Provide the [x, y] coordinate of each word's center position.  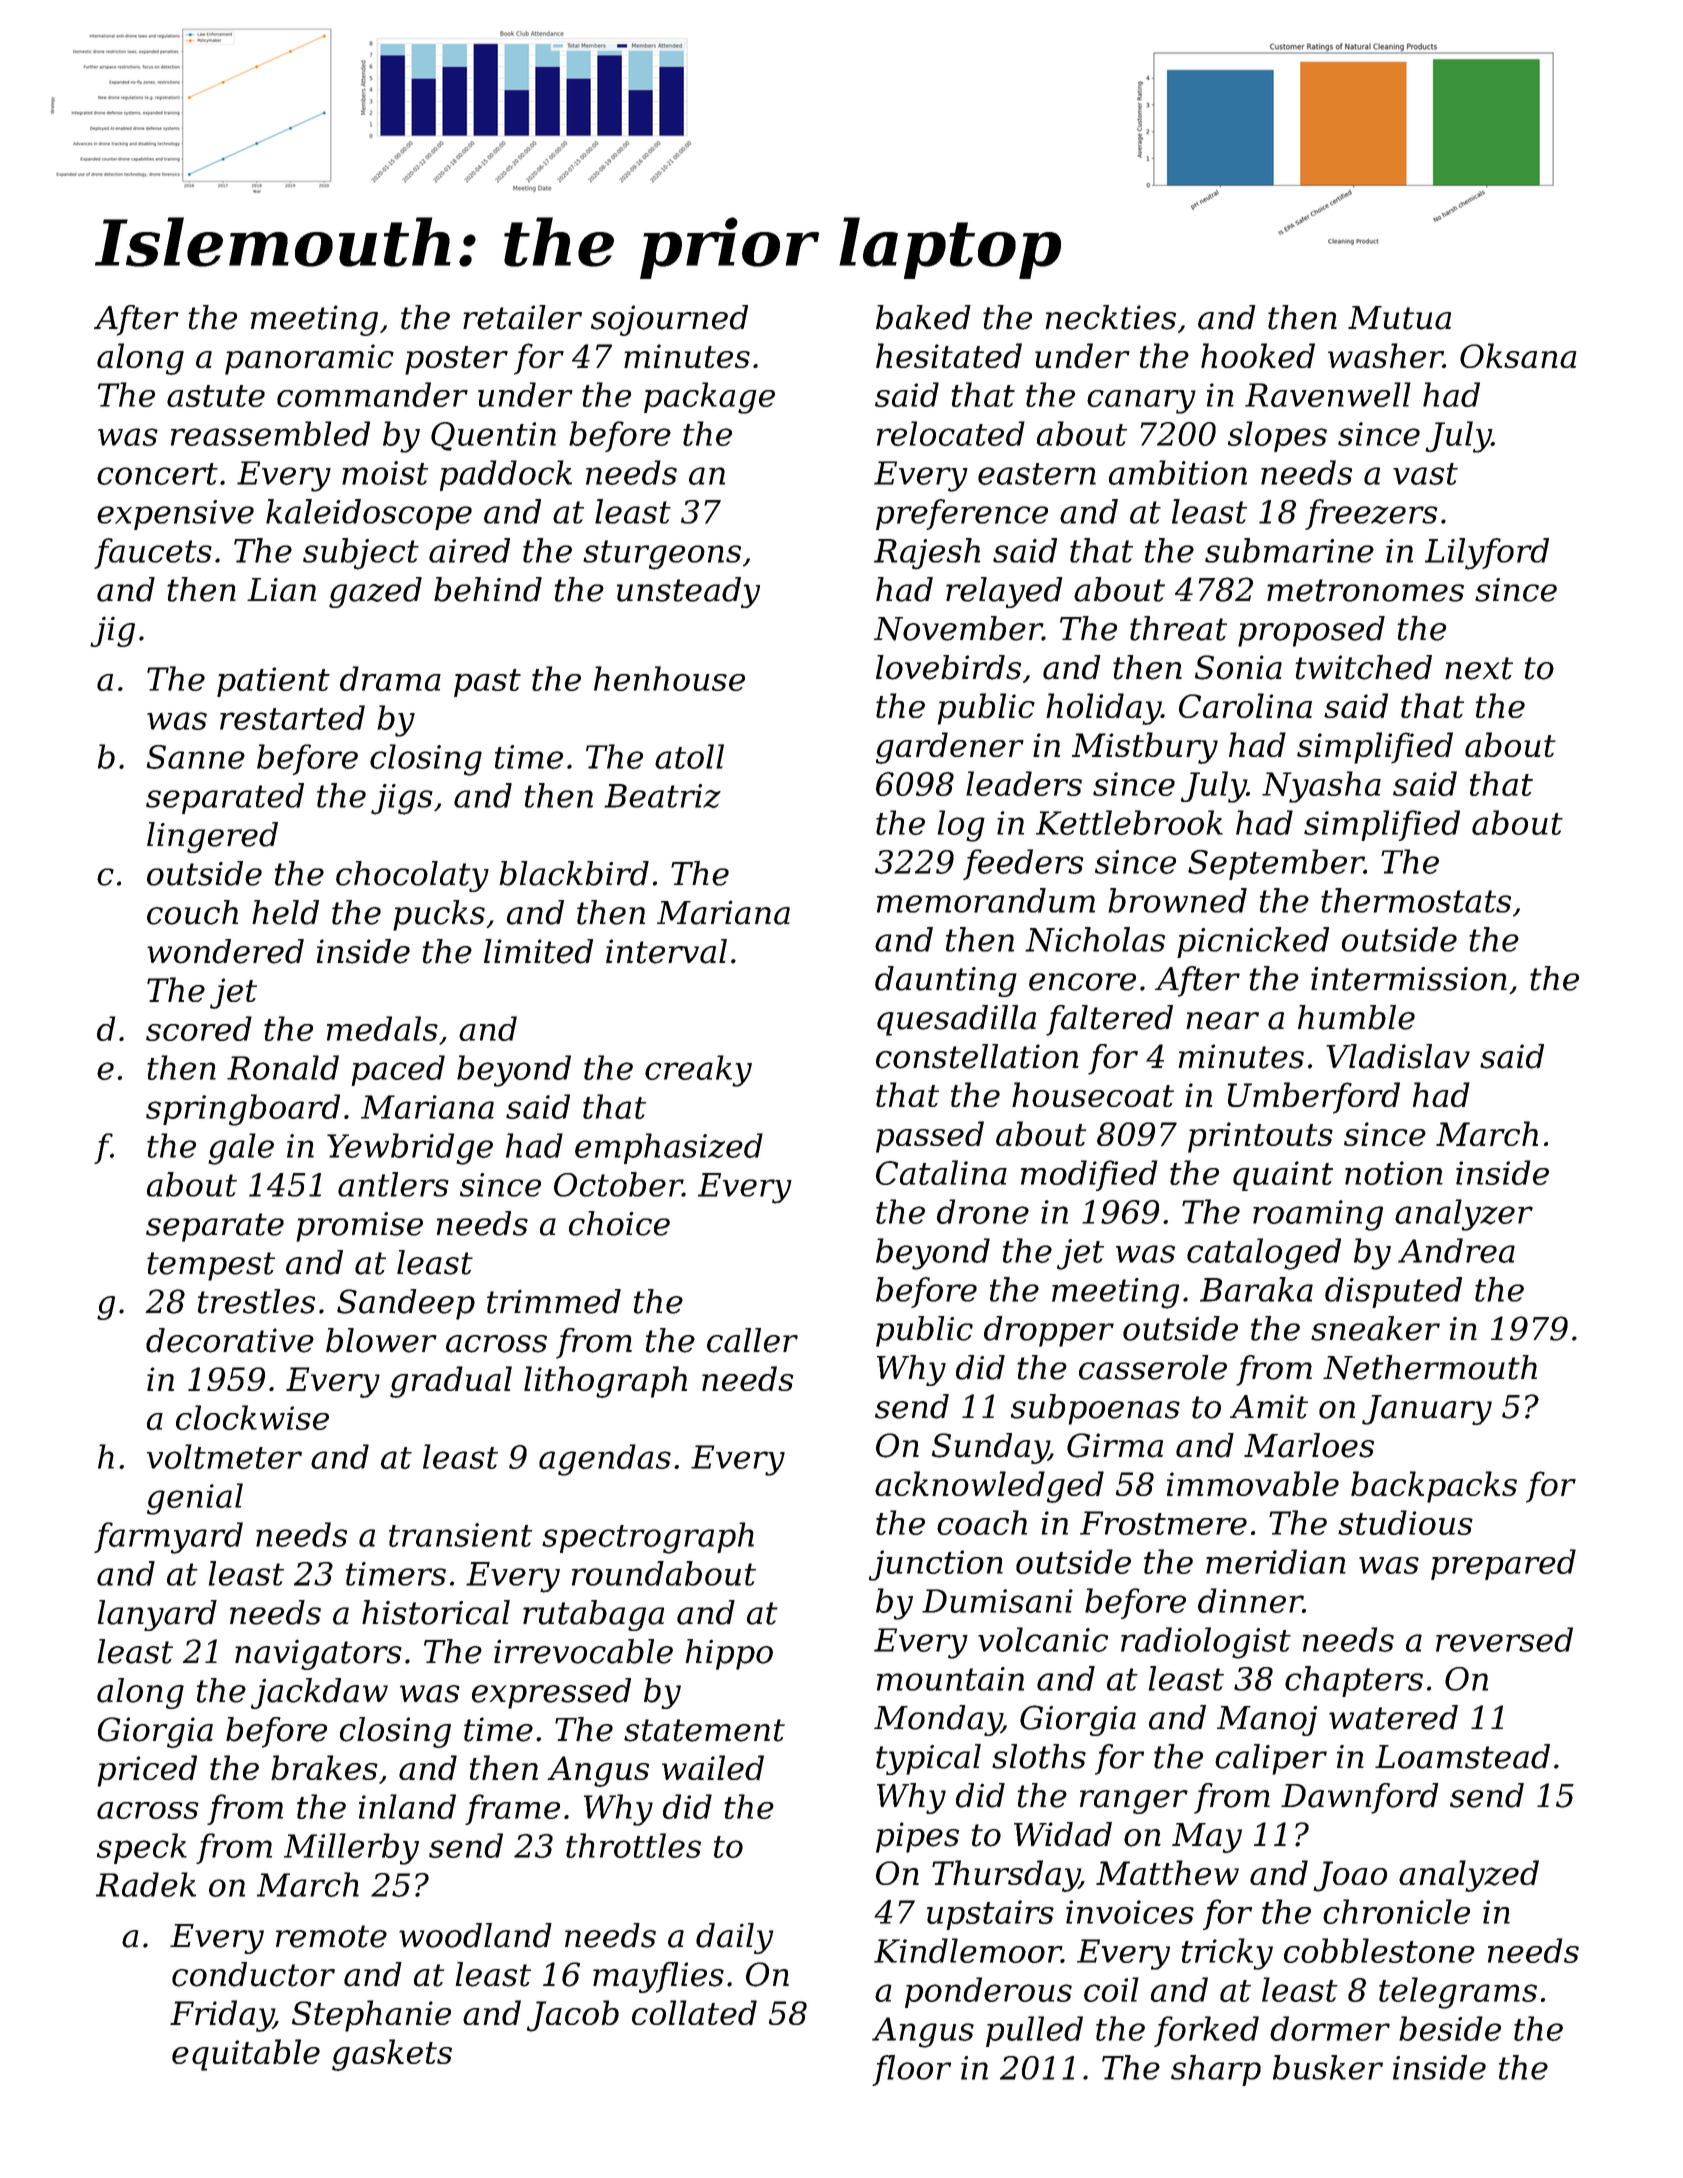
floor [911, 2070]
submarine [1289, 550]
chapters [1354, 1681]
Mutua [1399, 318]
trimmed [554, 1301]
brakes [324, 1767]
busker [1328, 2067]
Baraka [1256, 1289]
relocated [951, 433]
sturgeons [662, 555]
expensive [175, 515]
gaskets [392, 2055]
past [487, 683]
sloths [1039, 1756]
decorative [230, 1340]
